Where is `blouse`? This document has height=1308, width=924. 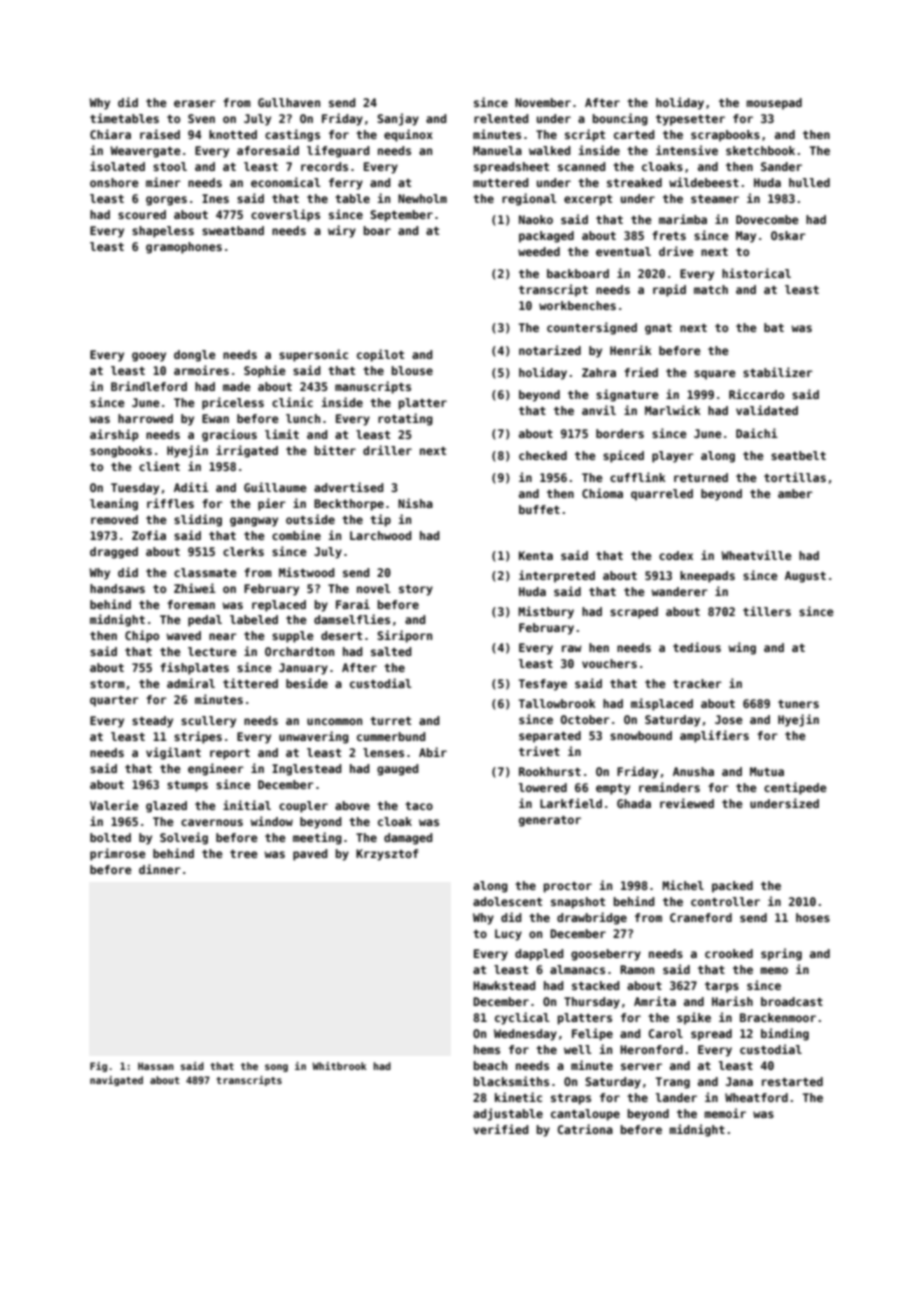 blouse is located at coordinates (412, 370).
